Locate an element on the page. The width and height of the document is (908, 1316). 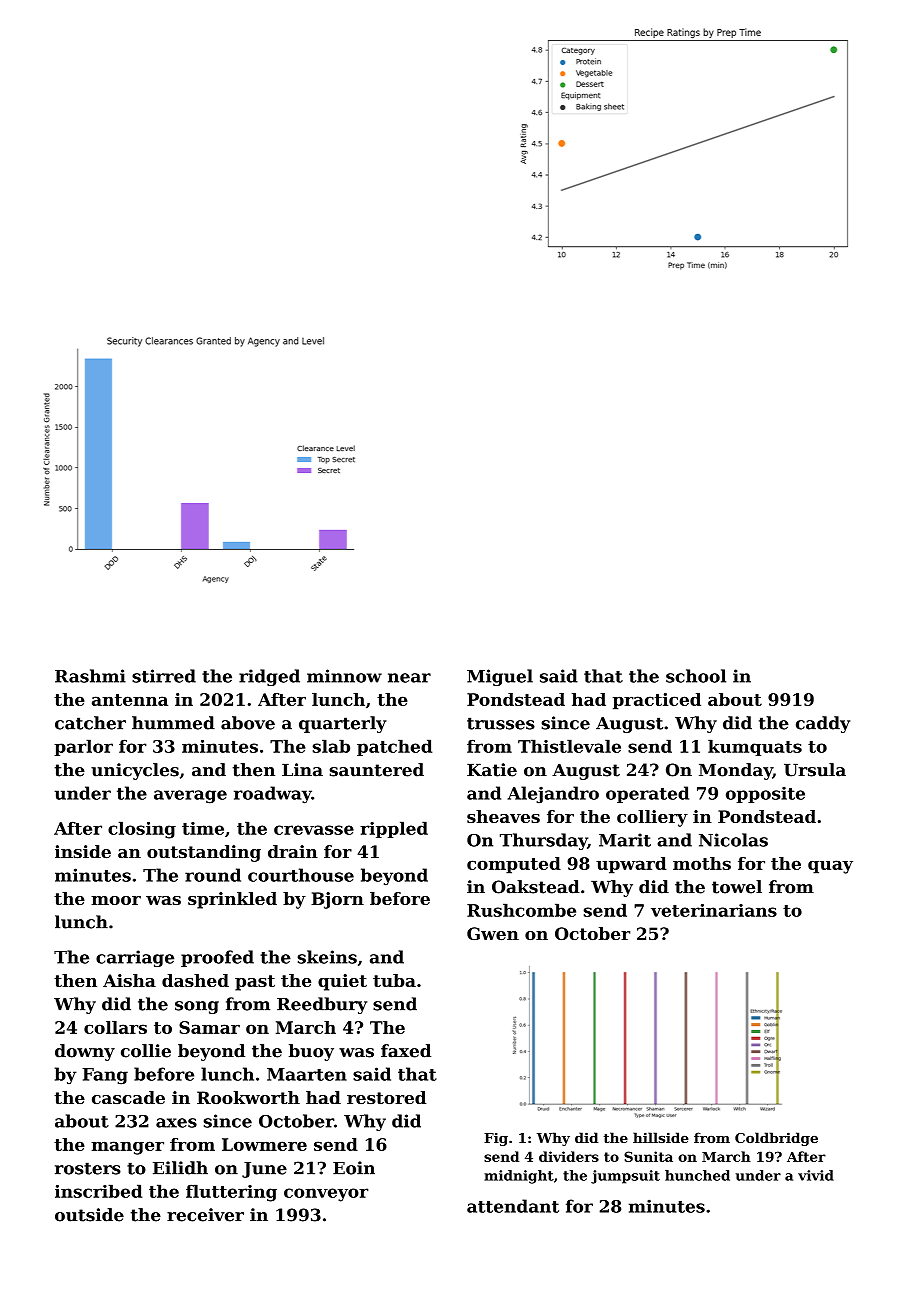
caddy is located at coordinates (823, 724).
